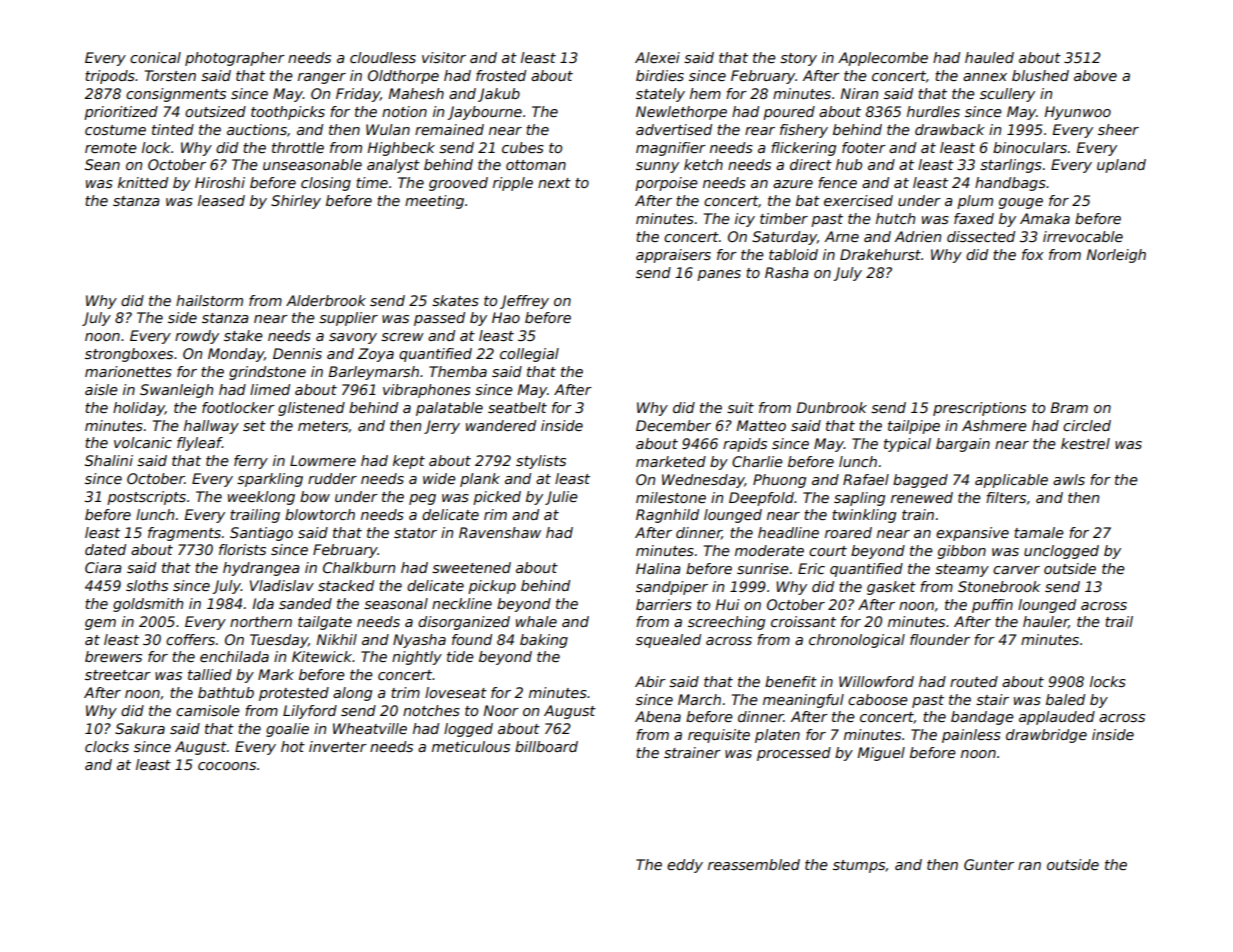 The width and height of the screenshot is (1233, 952). Describe the element at coordinates (989, 864) in the screenshot. I see `Gunter` at that location.
